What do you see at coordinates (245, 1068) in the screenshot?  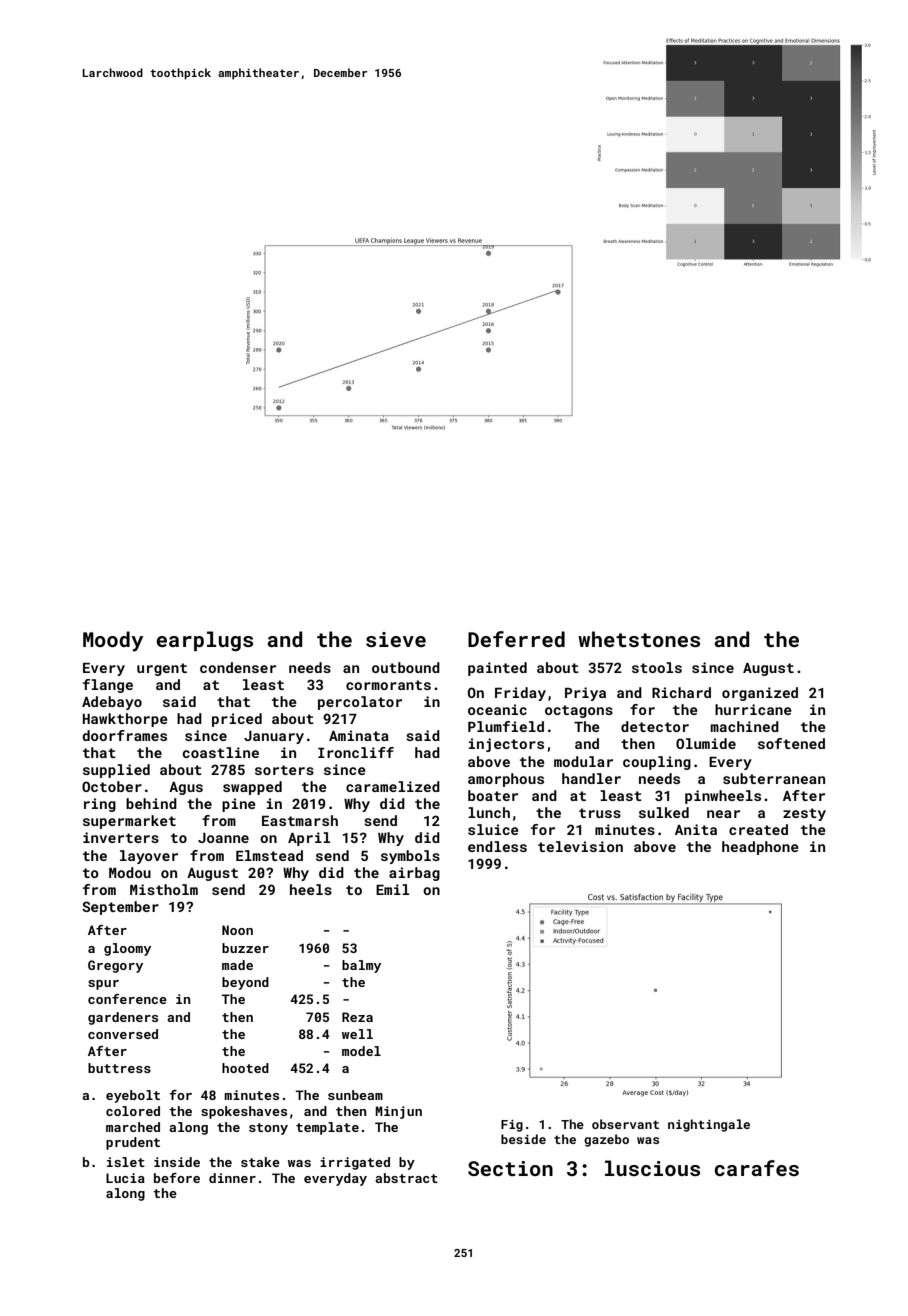 I see `hooted` at bounding box center [245, 1068].
